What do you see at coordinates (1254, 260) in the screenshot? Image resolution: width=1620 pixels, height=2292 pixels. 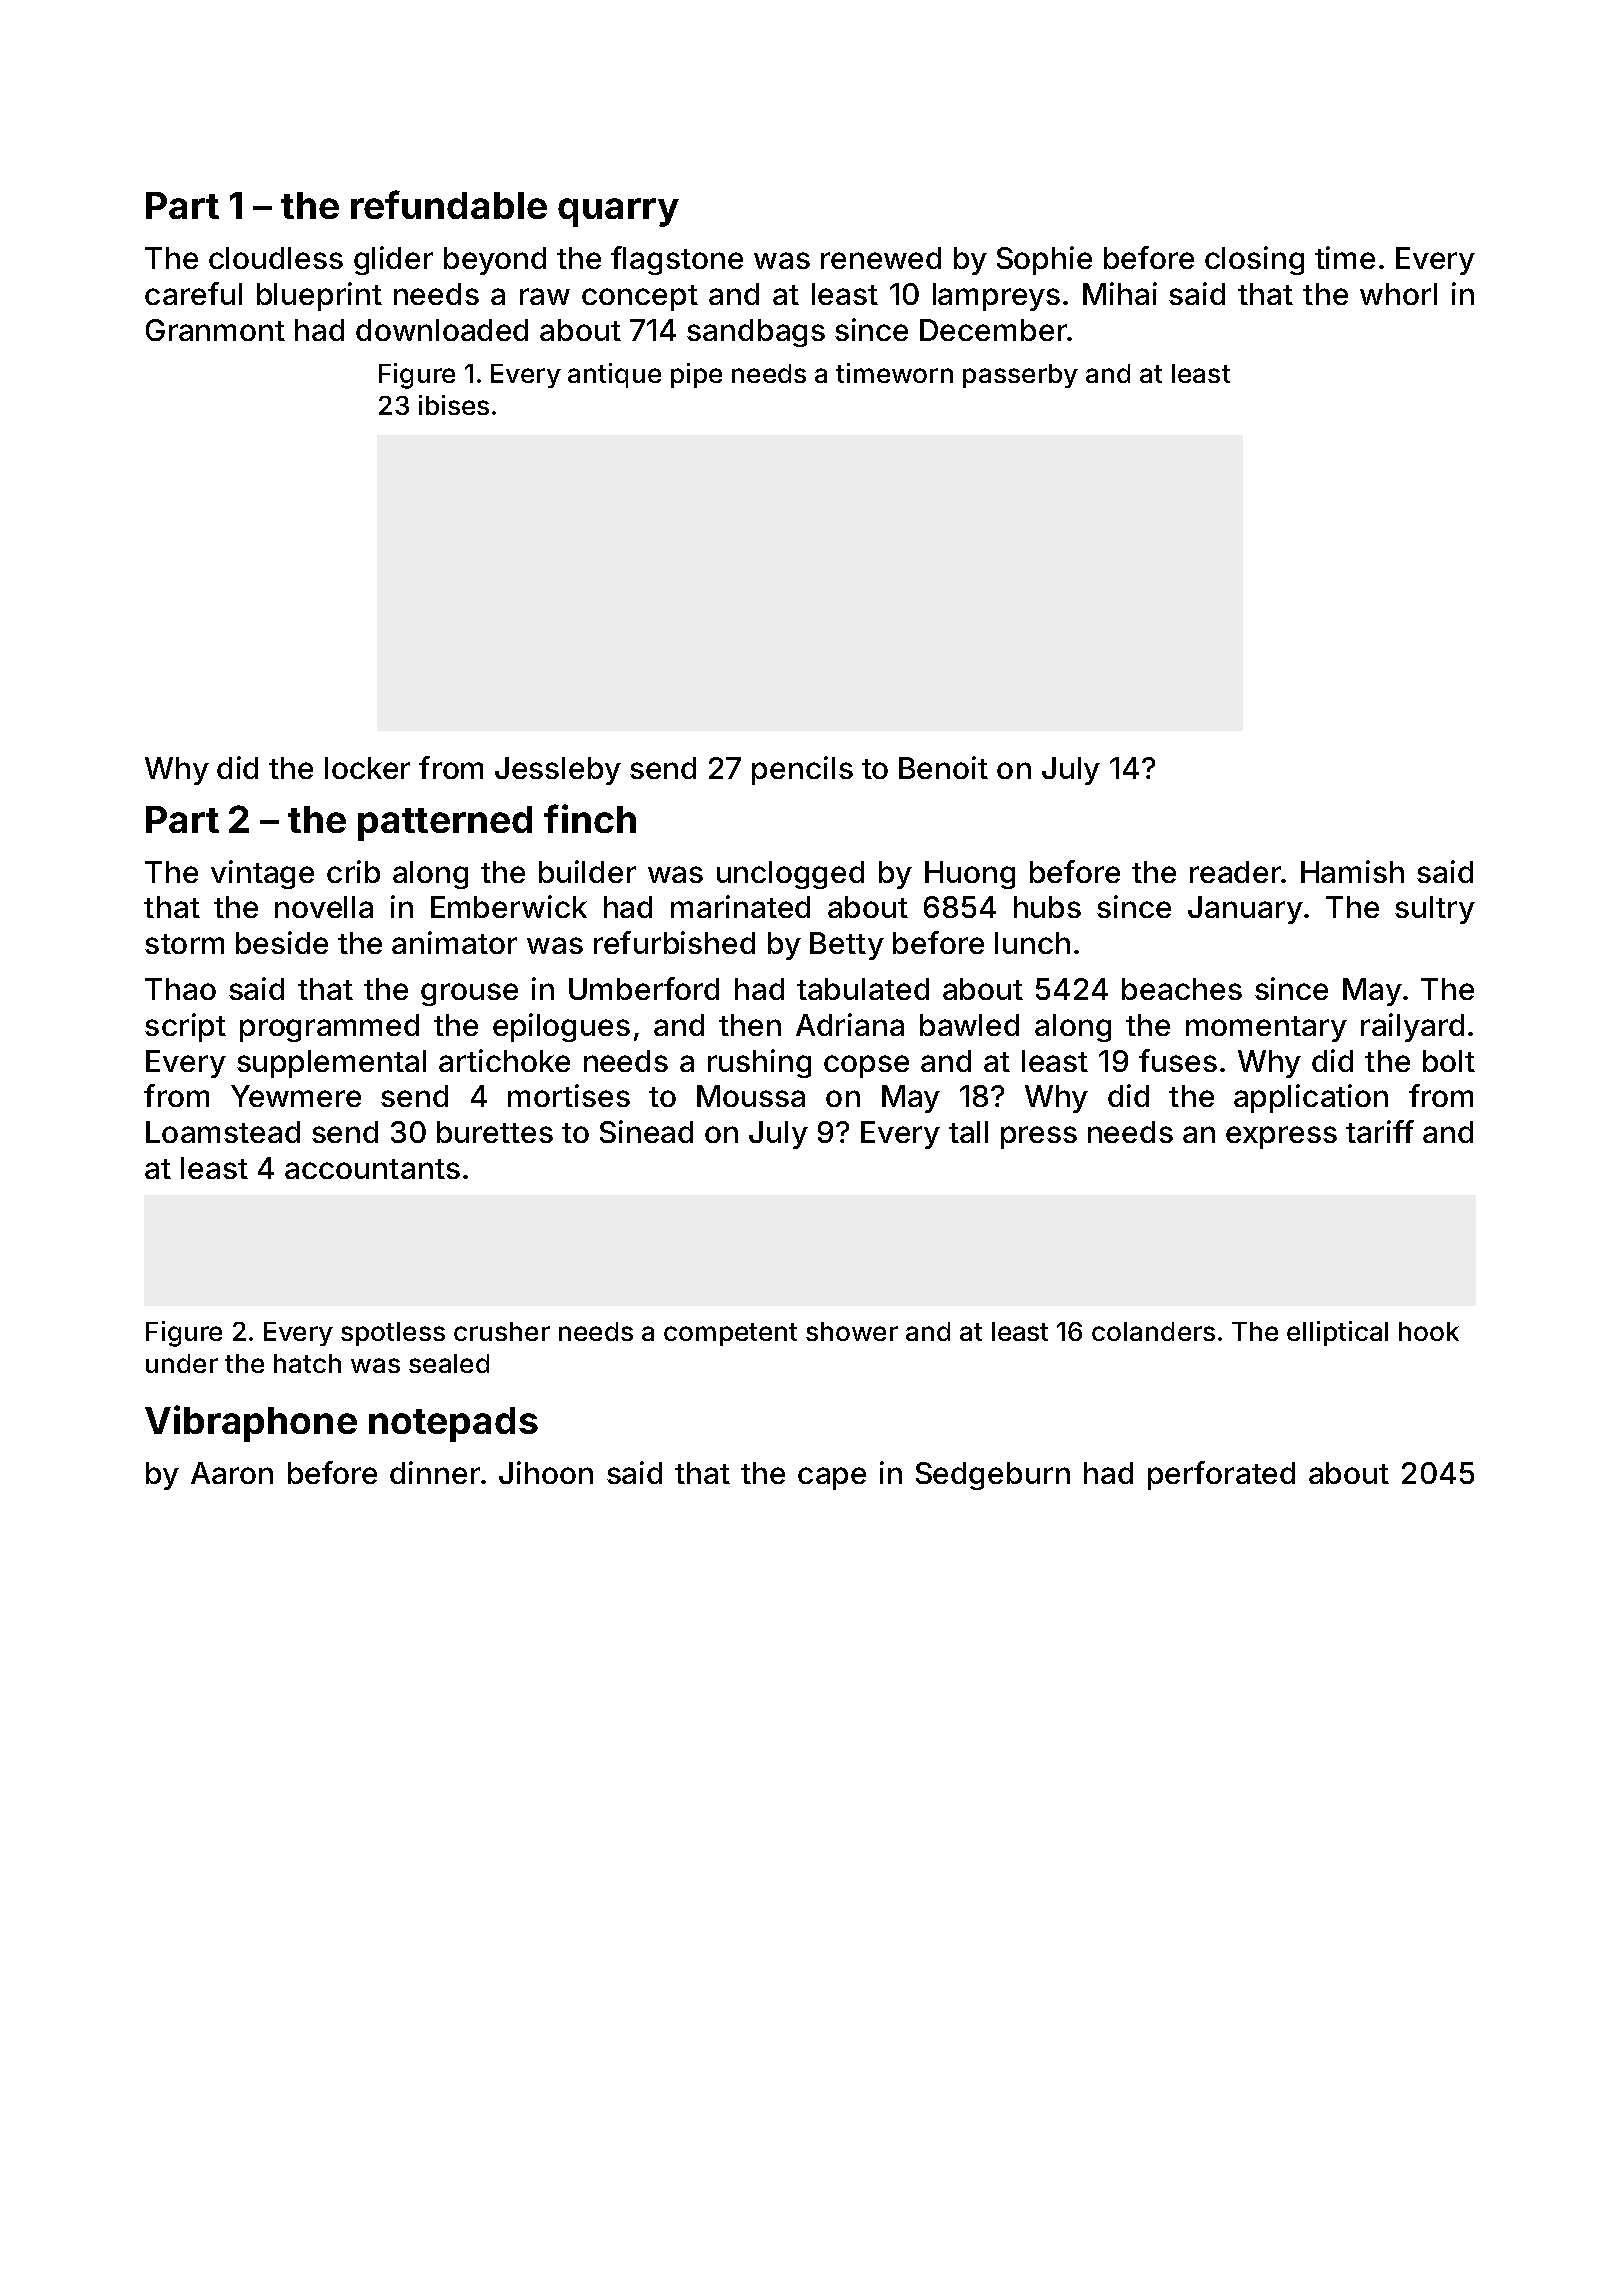 I see `closing` at bounding box center [1254, 260].
